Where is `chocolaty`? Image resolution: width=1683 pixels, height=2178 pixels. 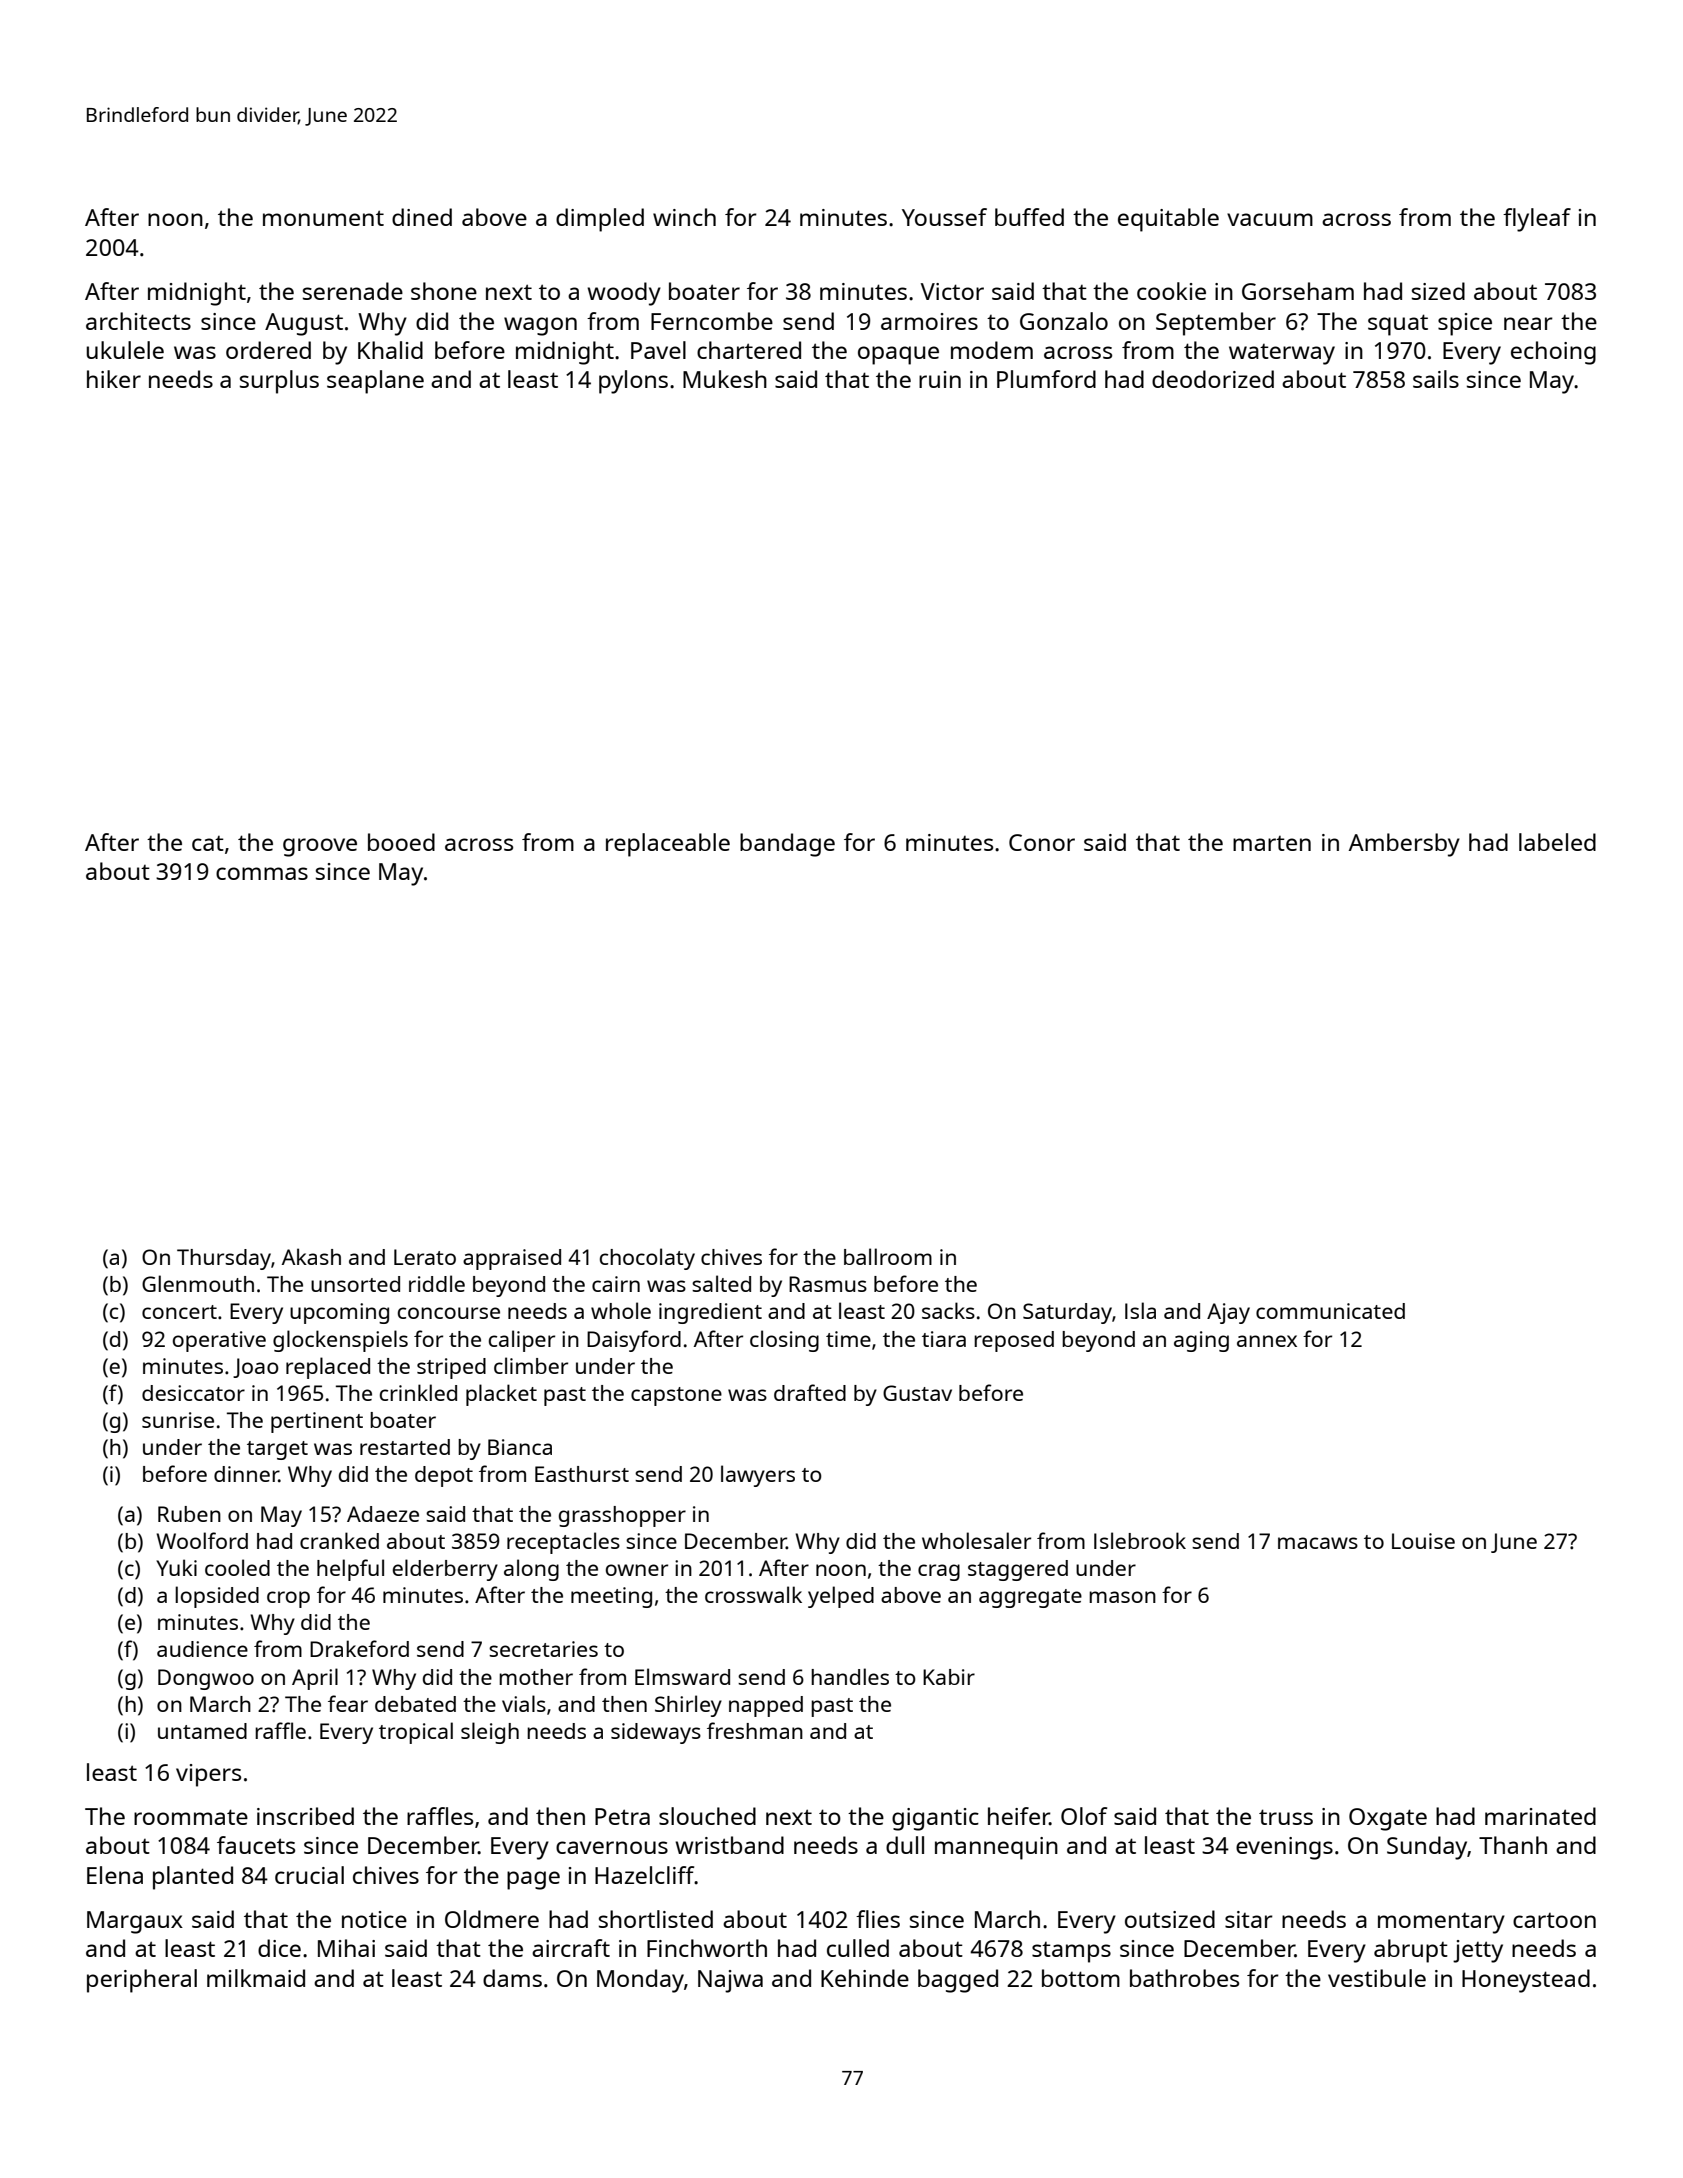 chocolaty is located at coordinates (647, 1259).
